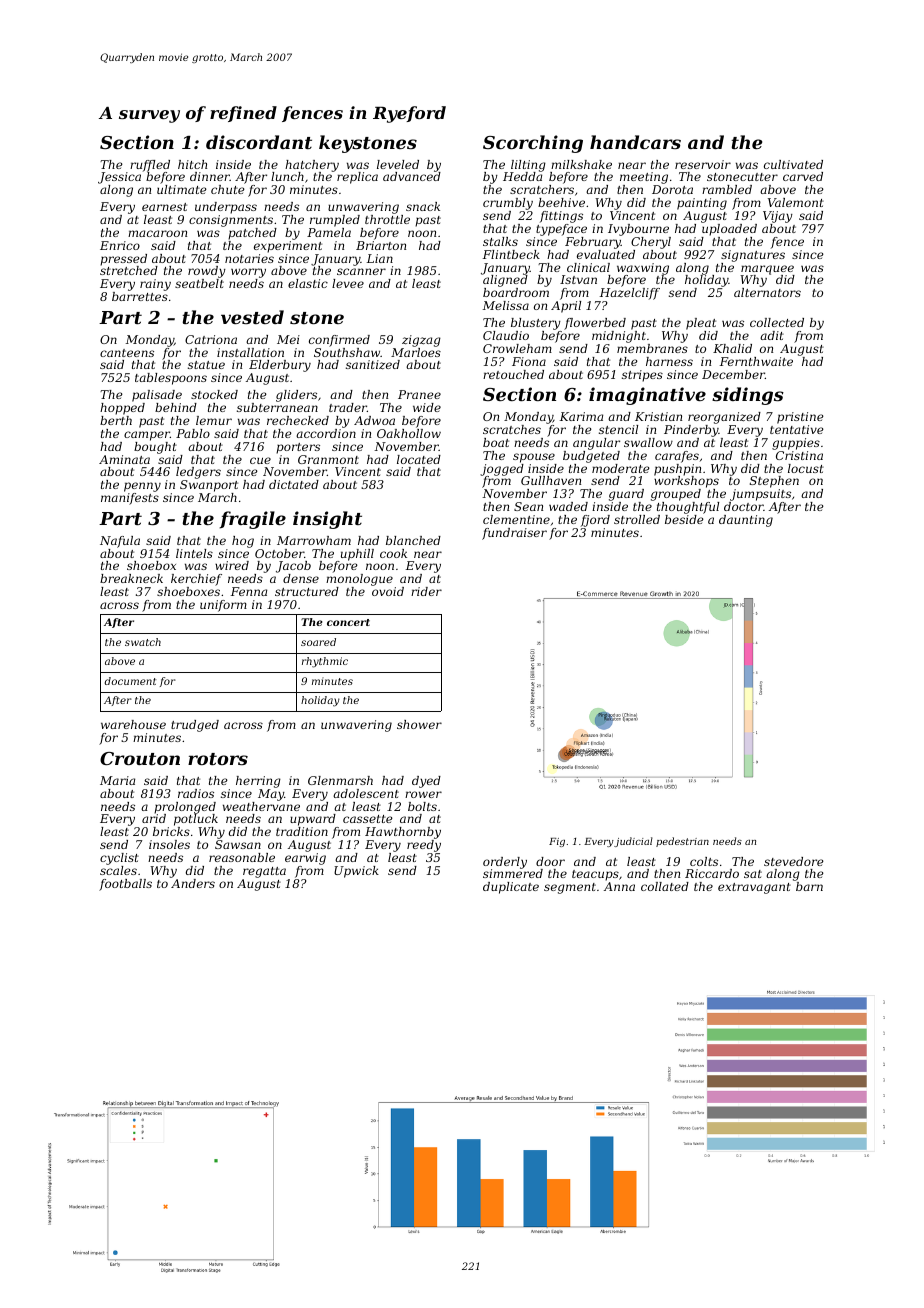 The width and height of the document is (924, 1308). I want to click on Upwick, so click(356, 872).
